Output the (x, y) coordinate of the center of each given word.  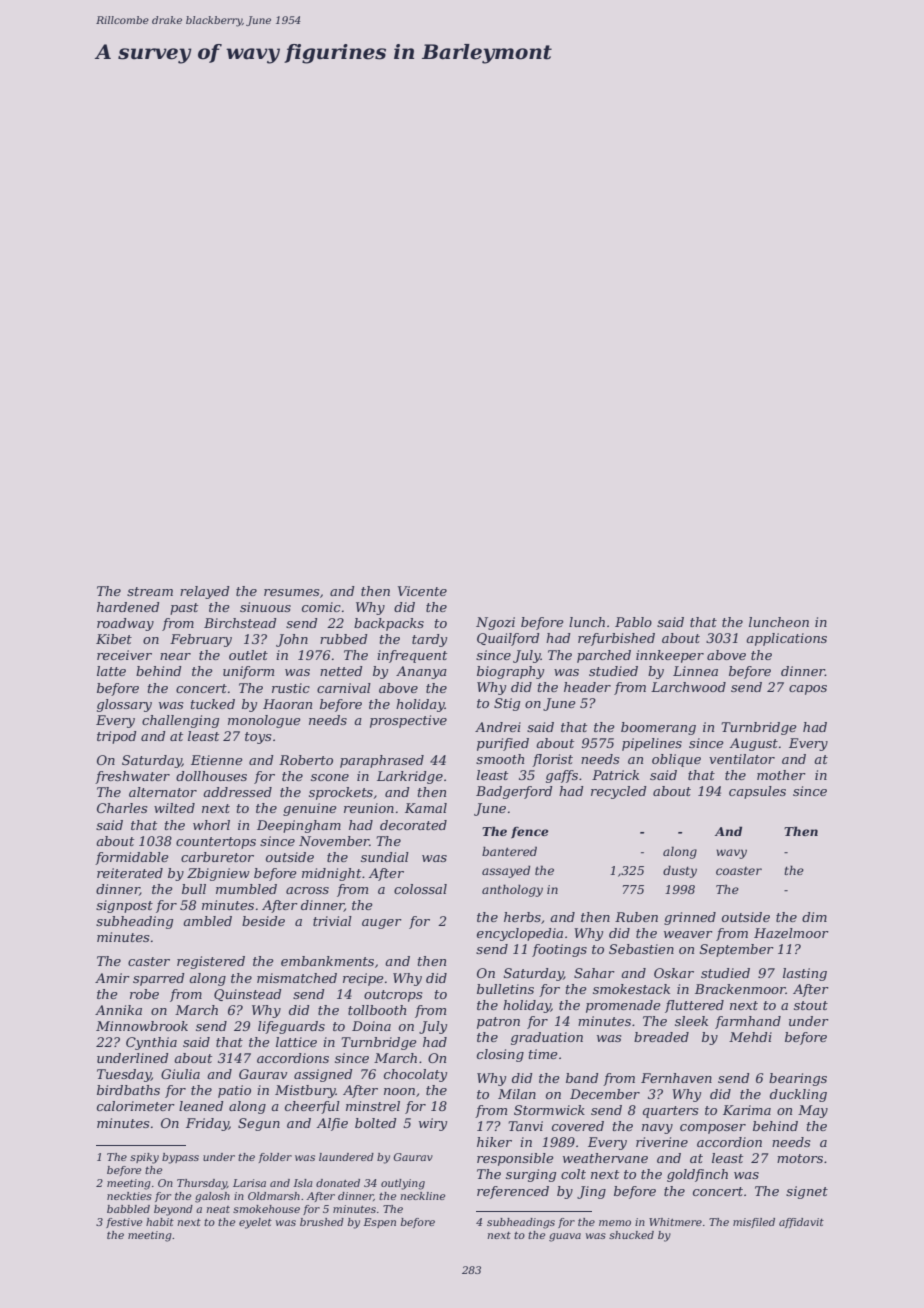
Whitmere (675, 1222)
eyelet (255, 1223)
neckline (422, 1196)
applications (786, 639)
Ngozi (495, 623)
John (292, 640)
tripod (117, 737)
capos (808, 690)
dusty (680, 871)
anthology (512, 890)
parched (604, 656)
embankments (327, 961)
